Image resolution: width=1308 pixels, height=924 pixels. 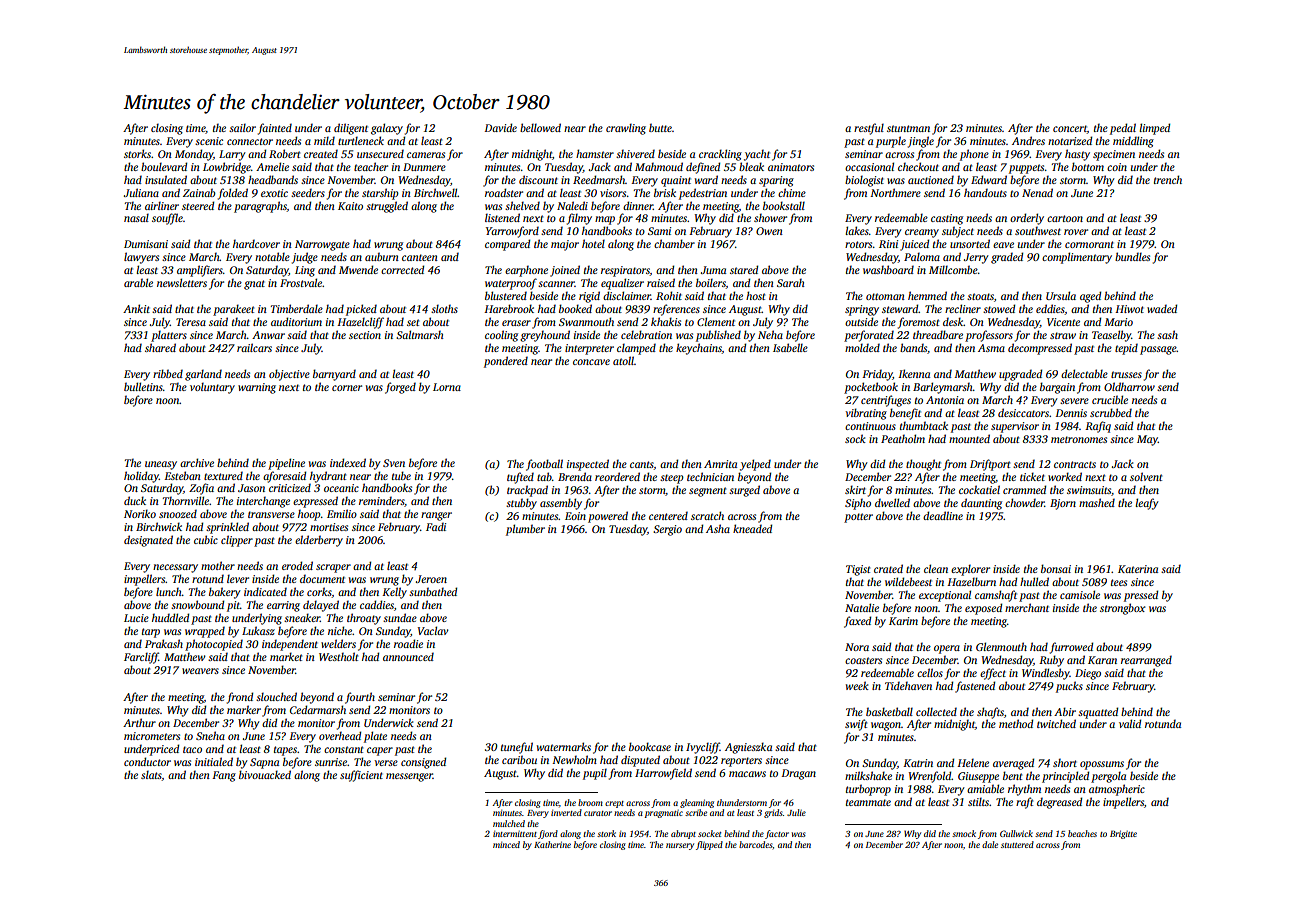 What do you see at coordinates (1154, 129) in the screenshot?
I see `limped` at bounding box center [1154, 129].
